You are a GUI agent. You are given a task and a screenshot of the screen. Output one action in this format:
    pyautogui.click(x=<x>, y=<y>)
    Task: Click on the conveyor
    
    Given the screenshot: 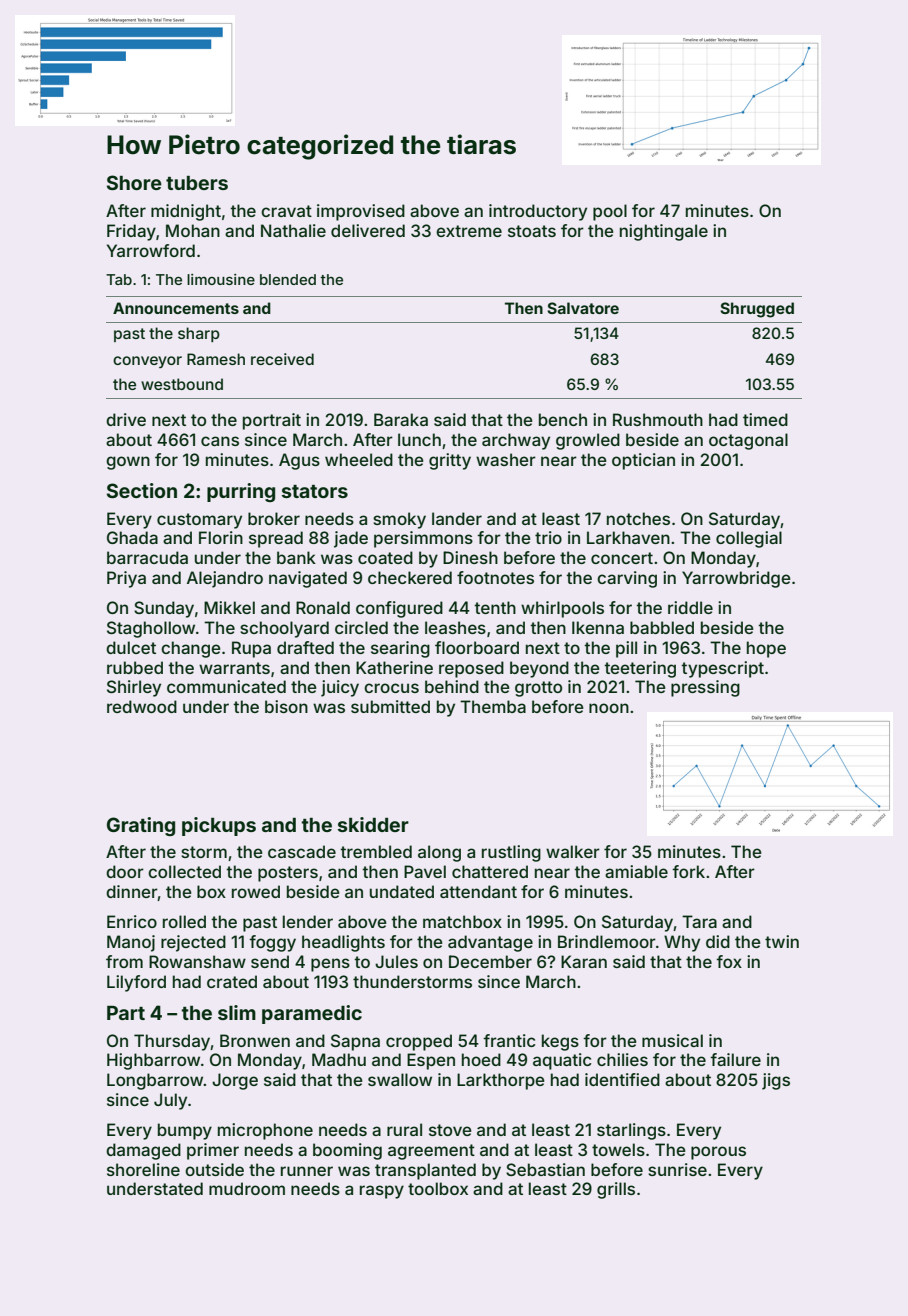 What is the action you would take?
    pyautogui.click(x=147, y=362)
